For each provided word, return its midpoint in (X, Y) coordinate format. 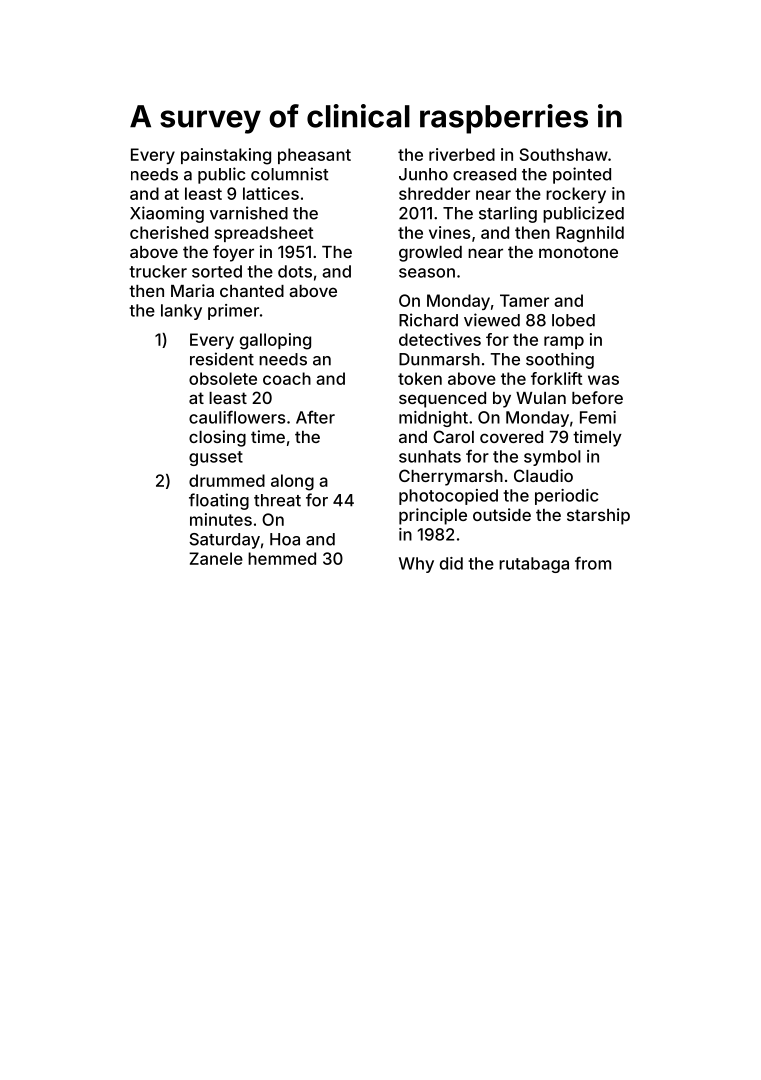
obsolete (223, 378)
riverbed (462, 154)
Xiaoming (167, 214)
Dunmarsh (439, 359)
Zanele (216, 558)
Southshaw (564, 154)
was (603, 380)
